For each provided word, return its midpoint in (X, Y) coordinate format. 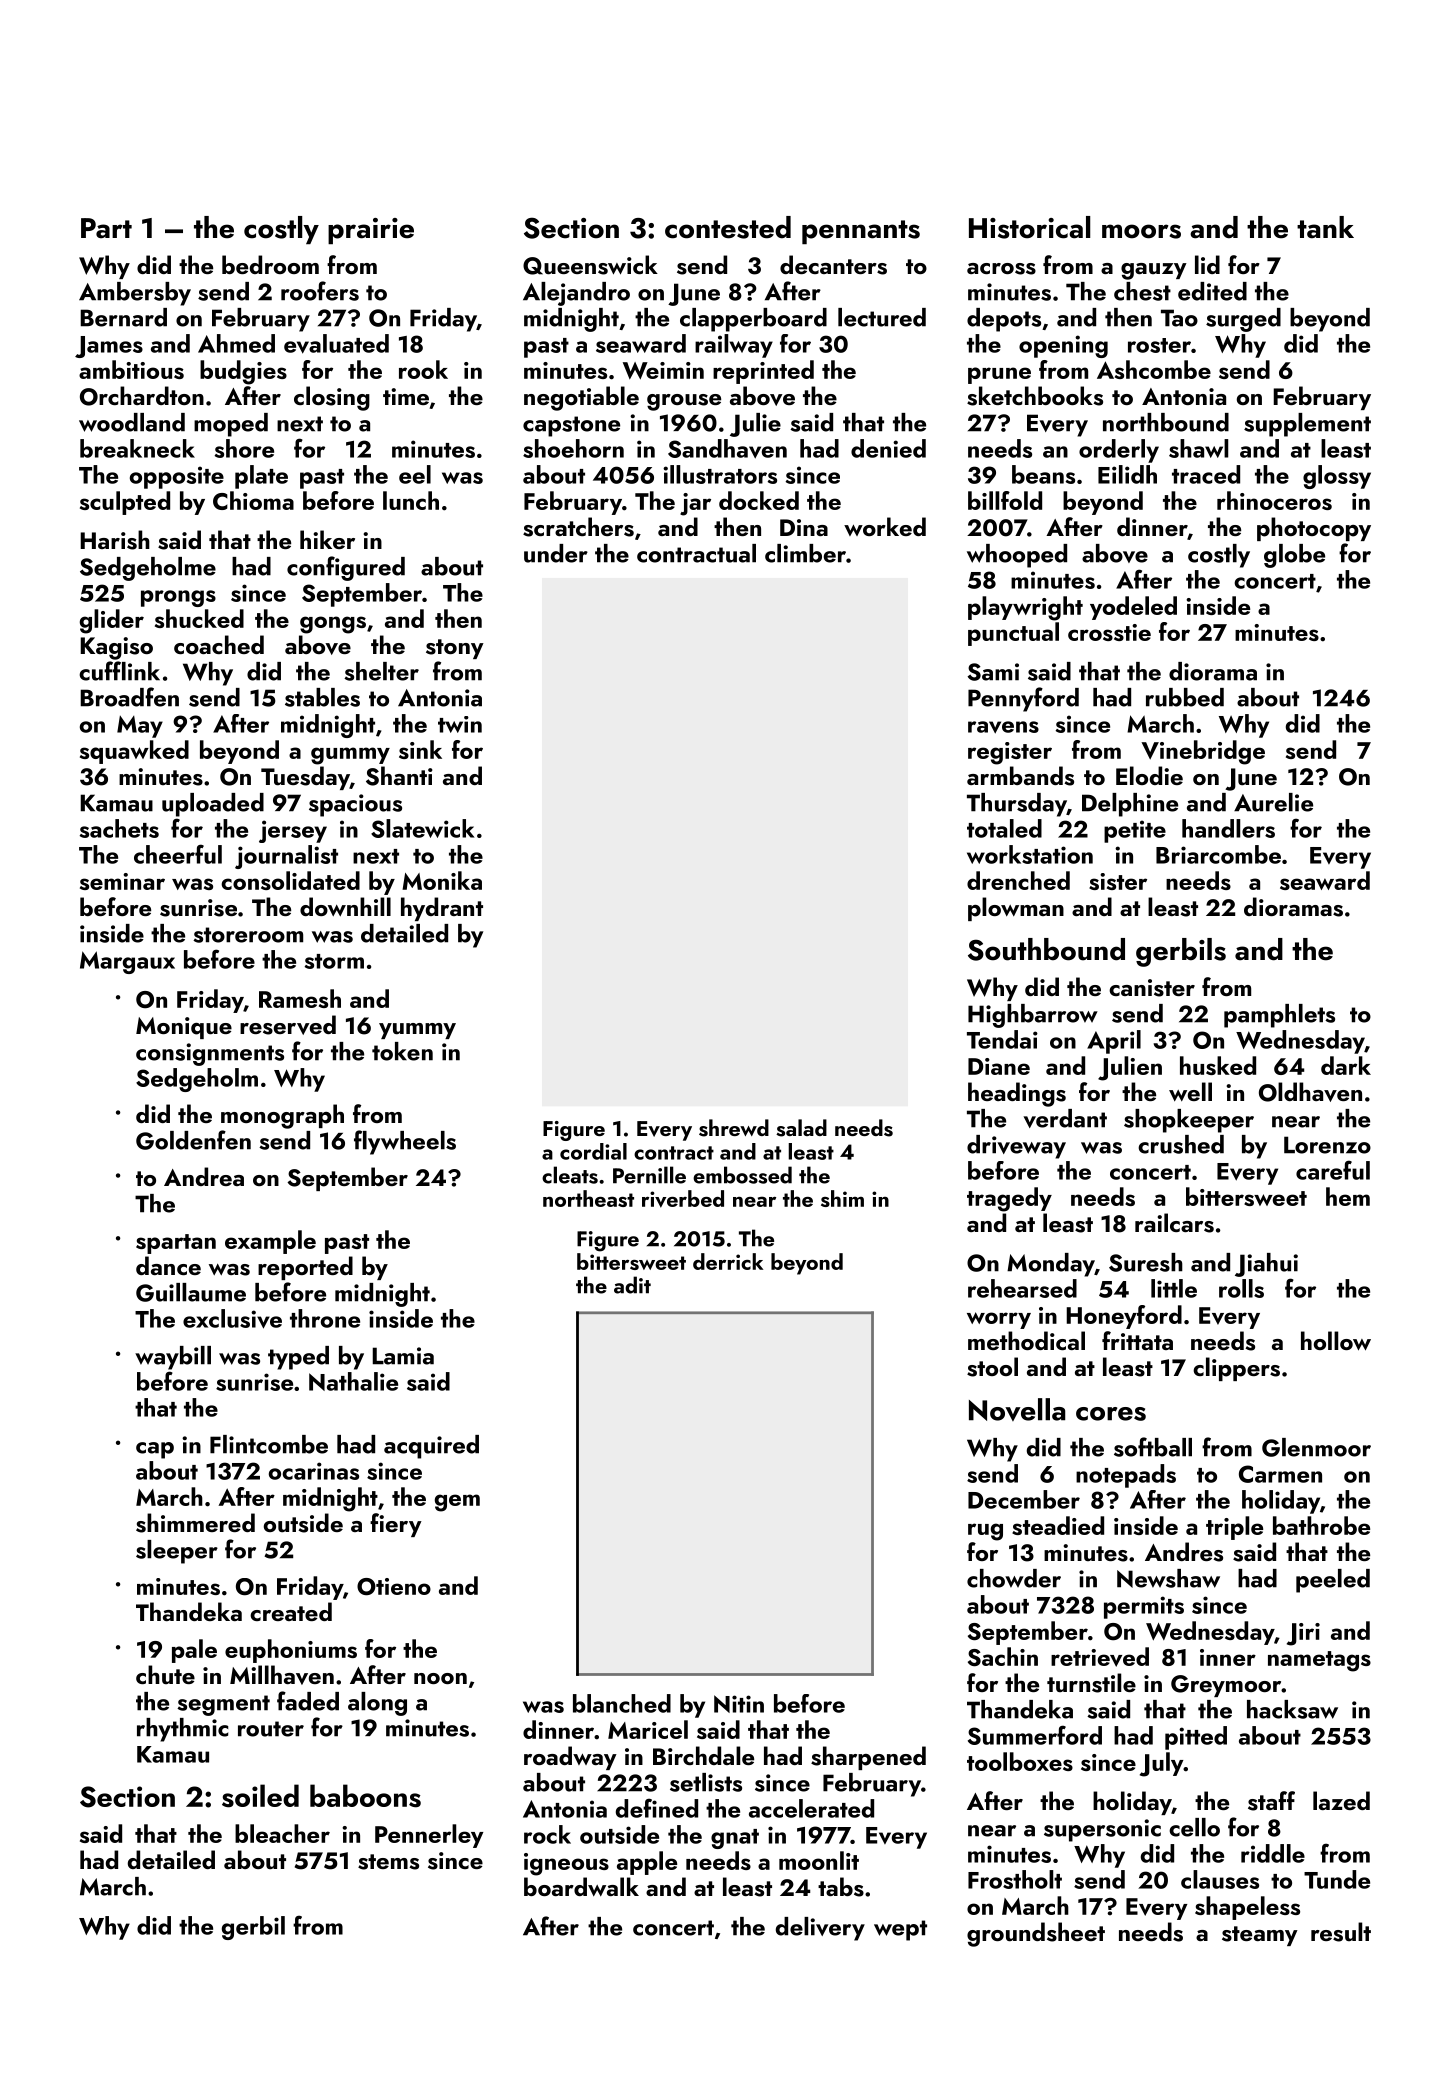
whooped (1017, 556)
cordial (593, 1151)
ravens (1003, 727)
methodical (1026, 1340)
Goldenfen (193, 1140)
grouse (684, 402)
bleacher (282, 1833)
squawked (134, 752)
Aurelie (1273, 802)
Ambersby (135, 294)
